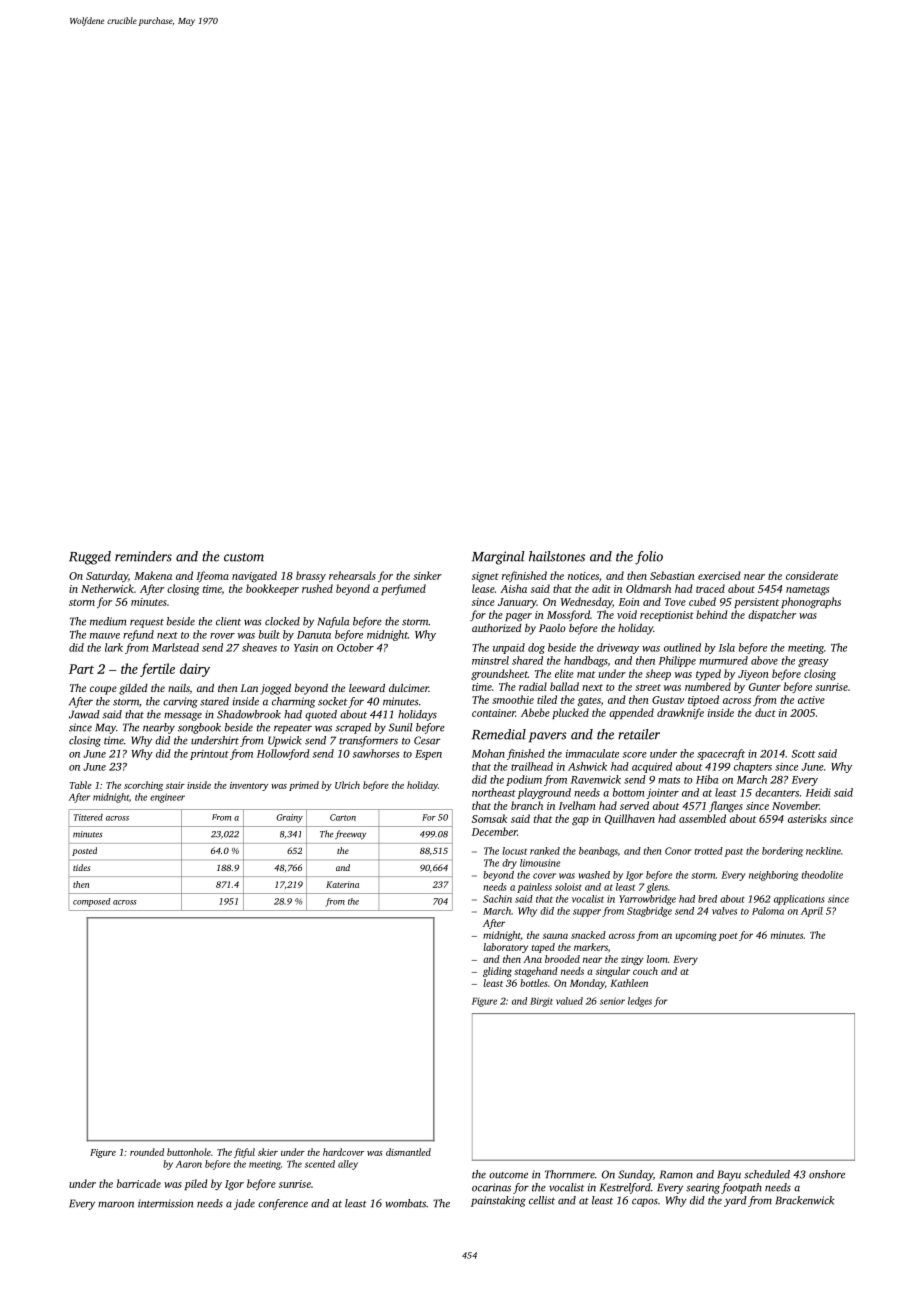 The image size is (924, 1308). I want to click on theodolite, so click(822, 875).
